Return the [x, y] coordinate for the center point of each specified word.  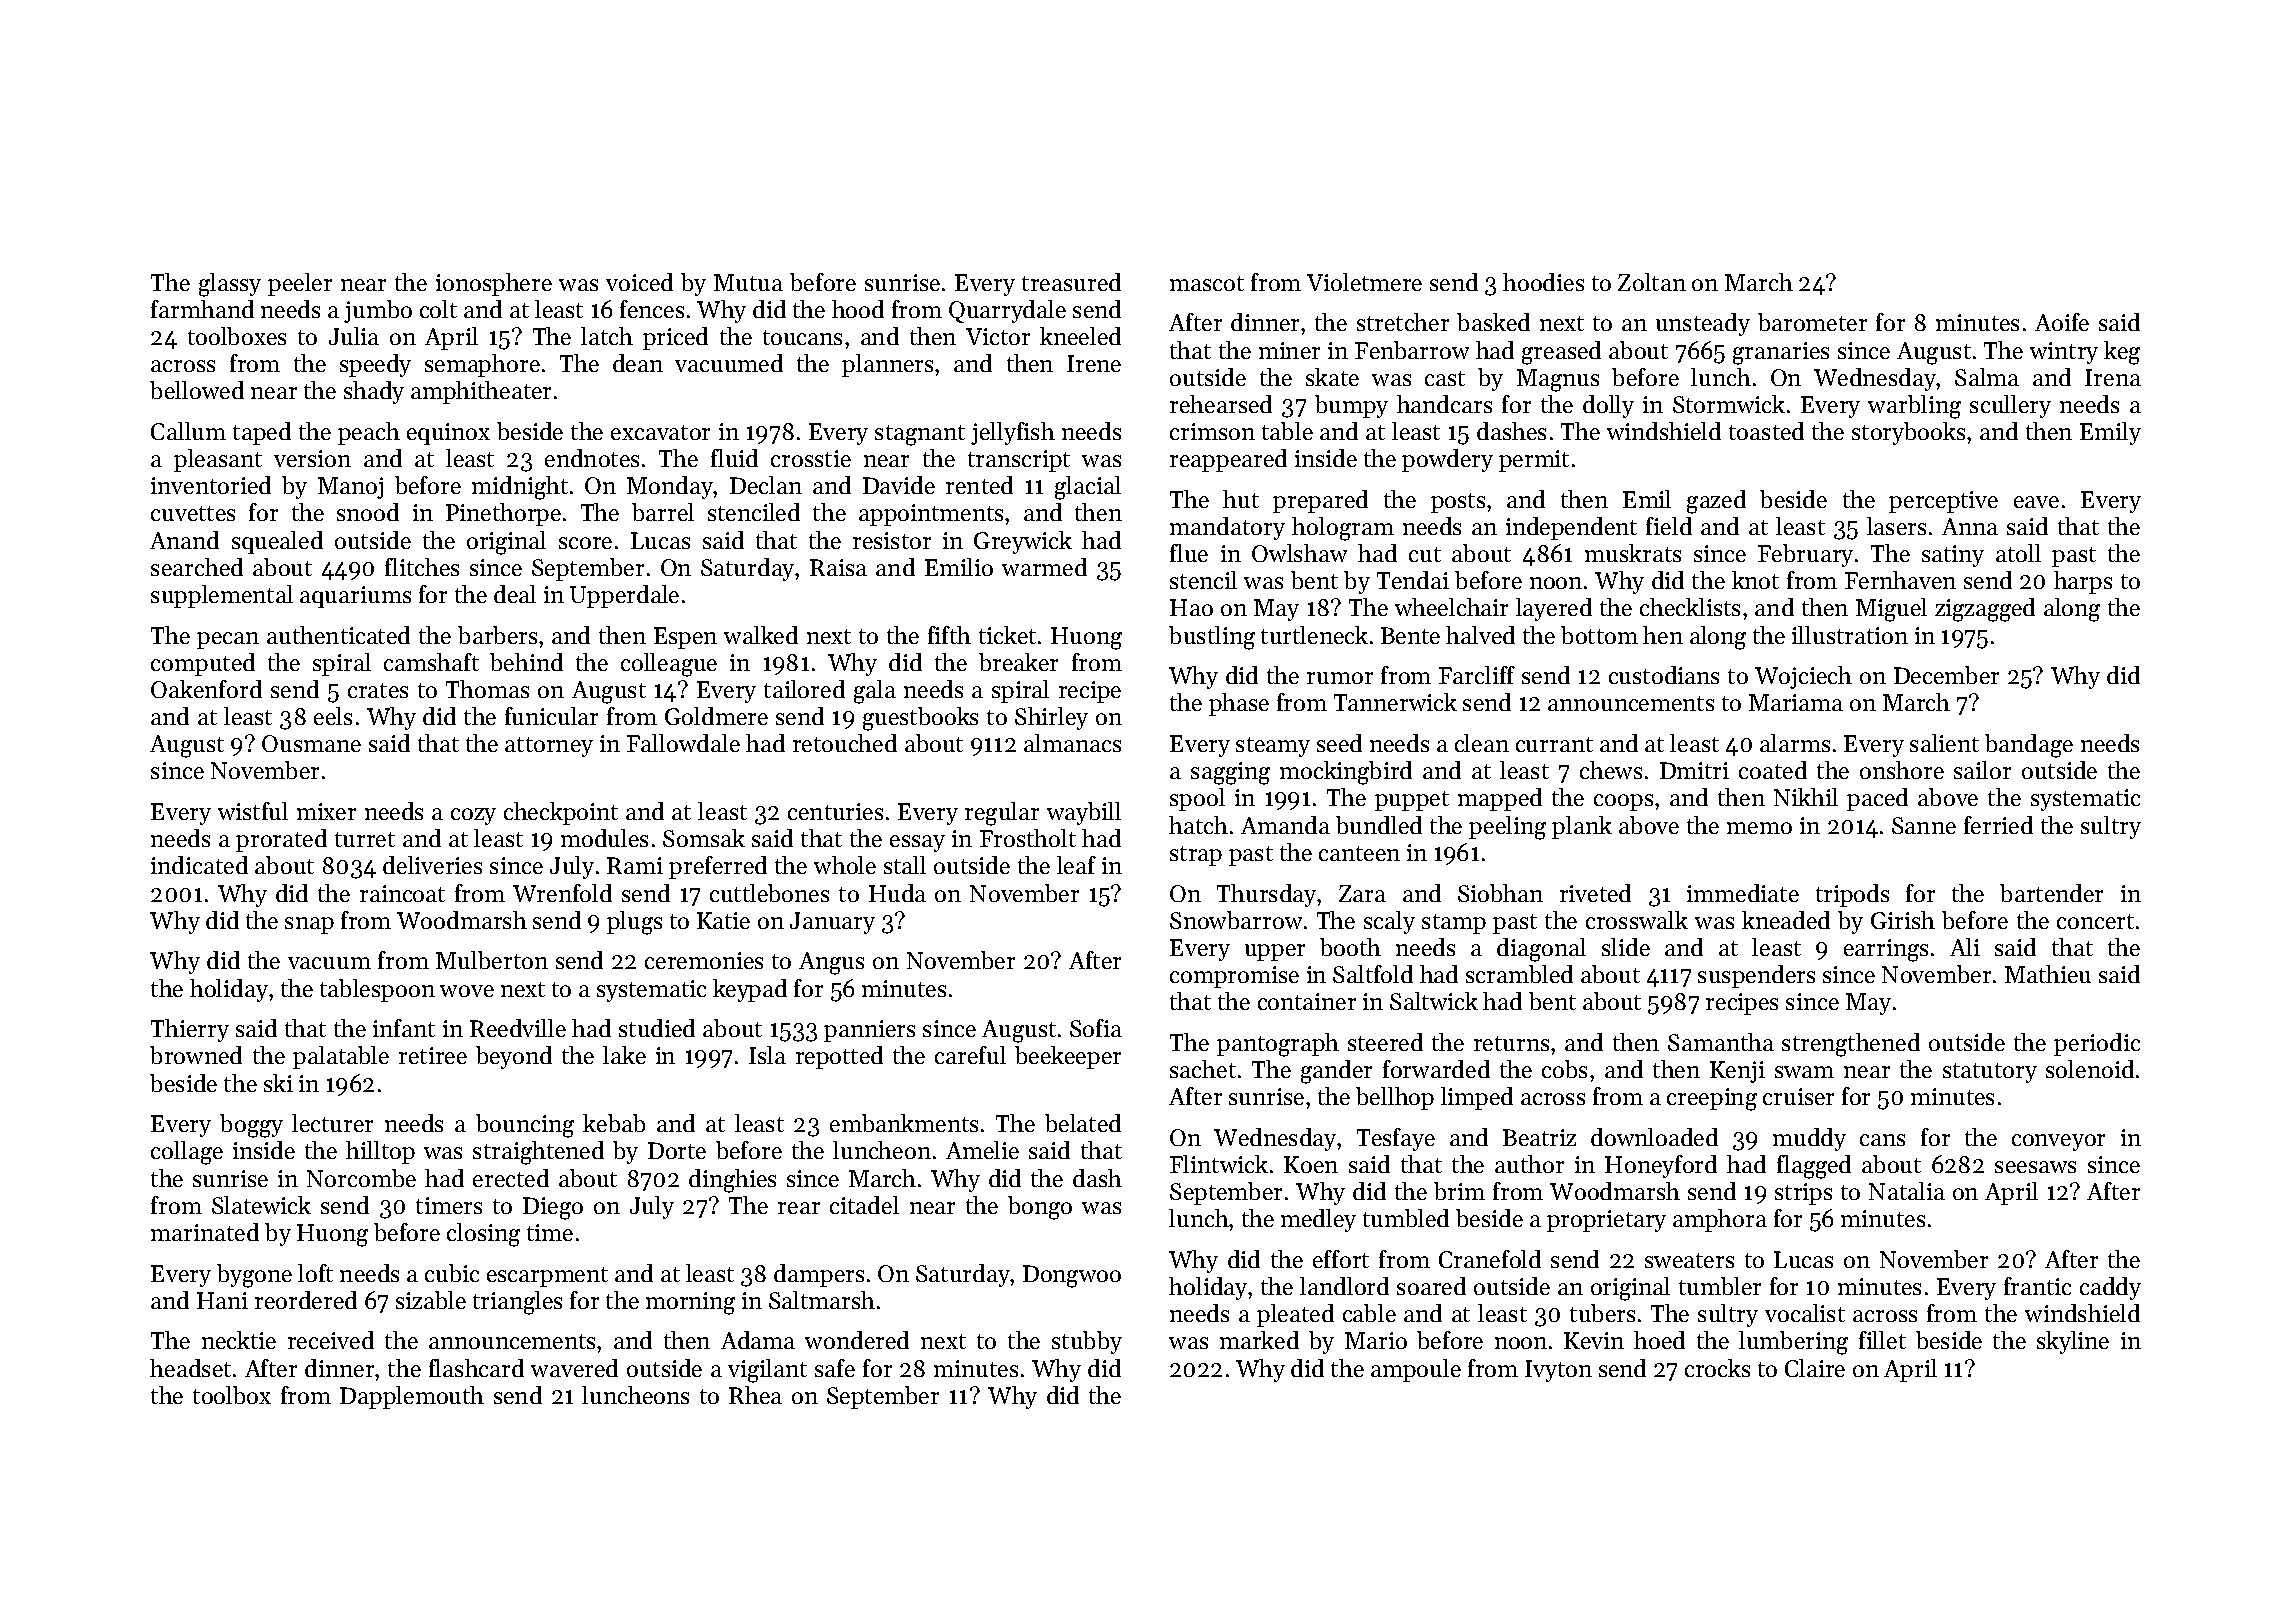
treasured [1071, 282]
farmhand [202, 309]
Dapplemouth [412, 1397]
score [585, 543]
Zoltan [1652, 282]
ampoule [1416, 1370]
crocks [1717, 1368]
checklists [1690, 607]
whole [845, 865]
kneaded [1786, 920]
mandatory [1227, 528]
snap [309, 925]
